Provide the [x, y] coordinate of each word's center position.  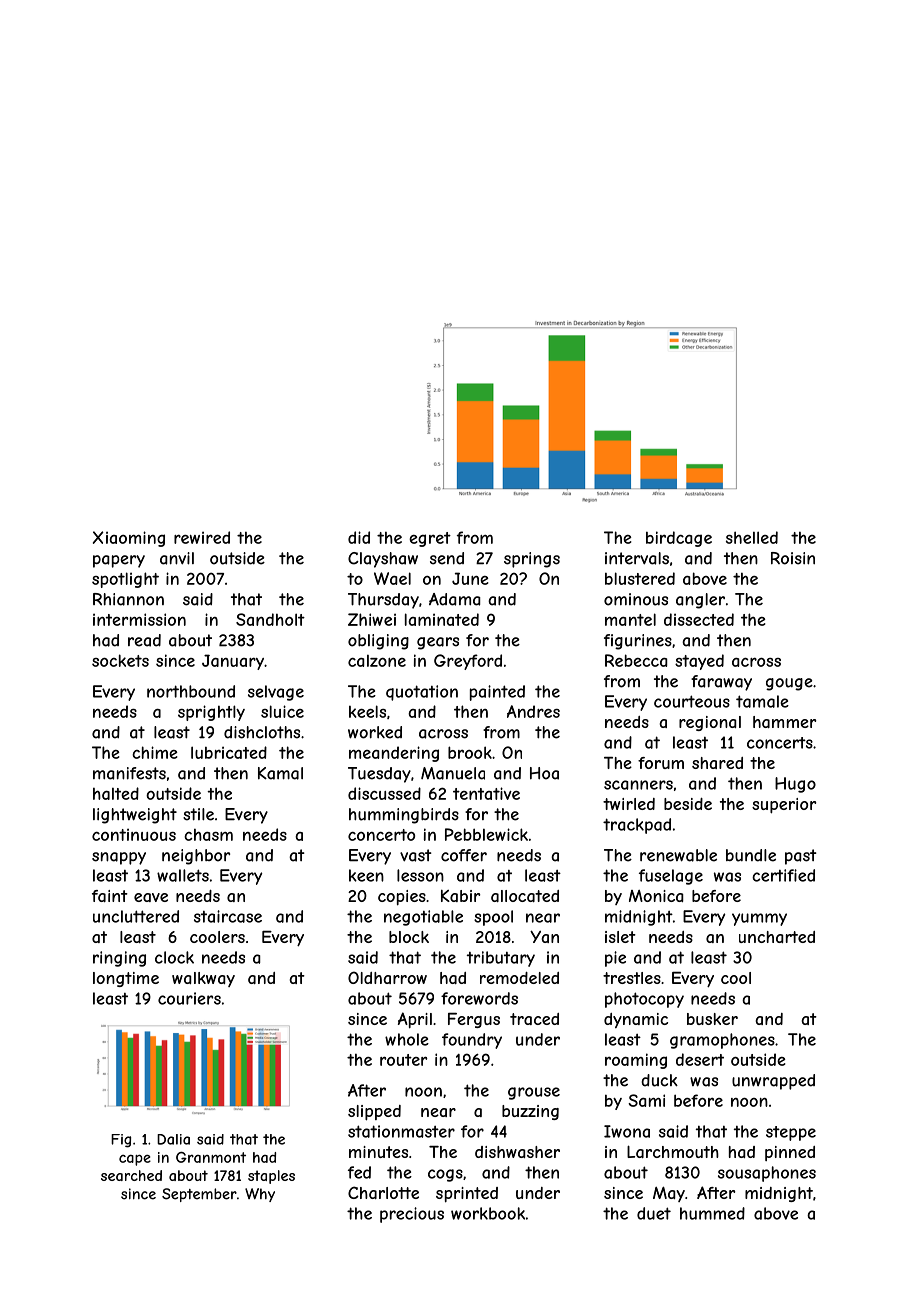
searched [131, 1175]
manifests [129, 773]
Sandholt [270, 619]
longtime [126, 979]
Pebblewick [486, 834]
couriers [189, 998]
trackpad [637, 826]
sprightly [211, 713]
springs [532, 560]
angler [700, 601]
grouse [534, 1093]
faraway [721, 683]
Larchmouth [673, 1151]
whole [407, 1039]
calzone [377, 661]
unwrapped [773, 1082]
